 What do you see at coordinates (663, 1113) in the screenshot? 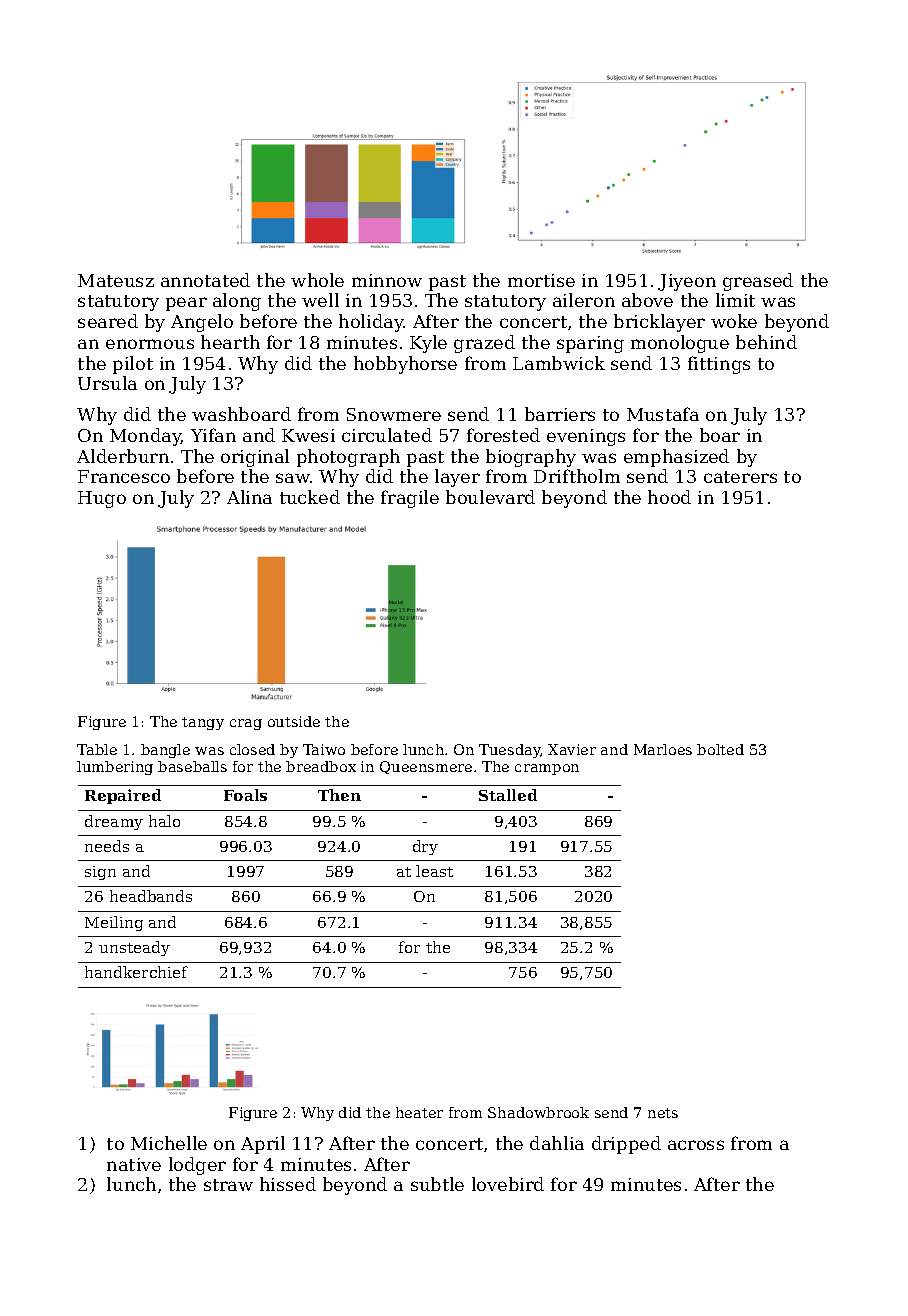
I see `nets` at bounding box center [663, 1113].
